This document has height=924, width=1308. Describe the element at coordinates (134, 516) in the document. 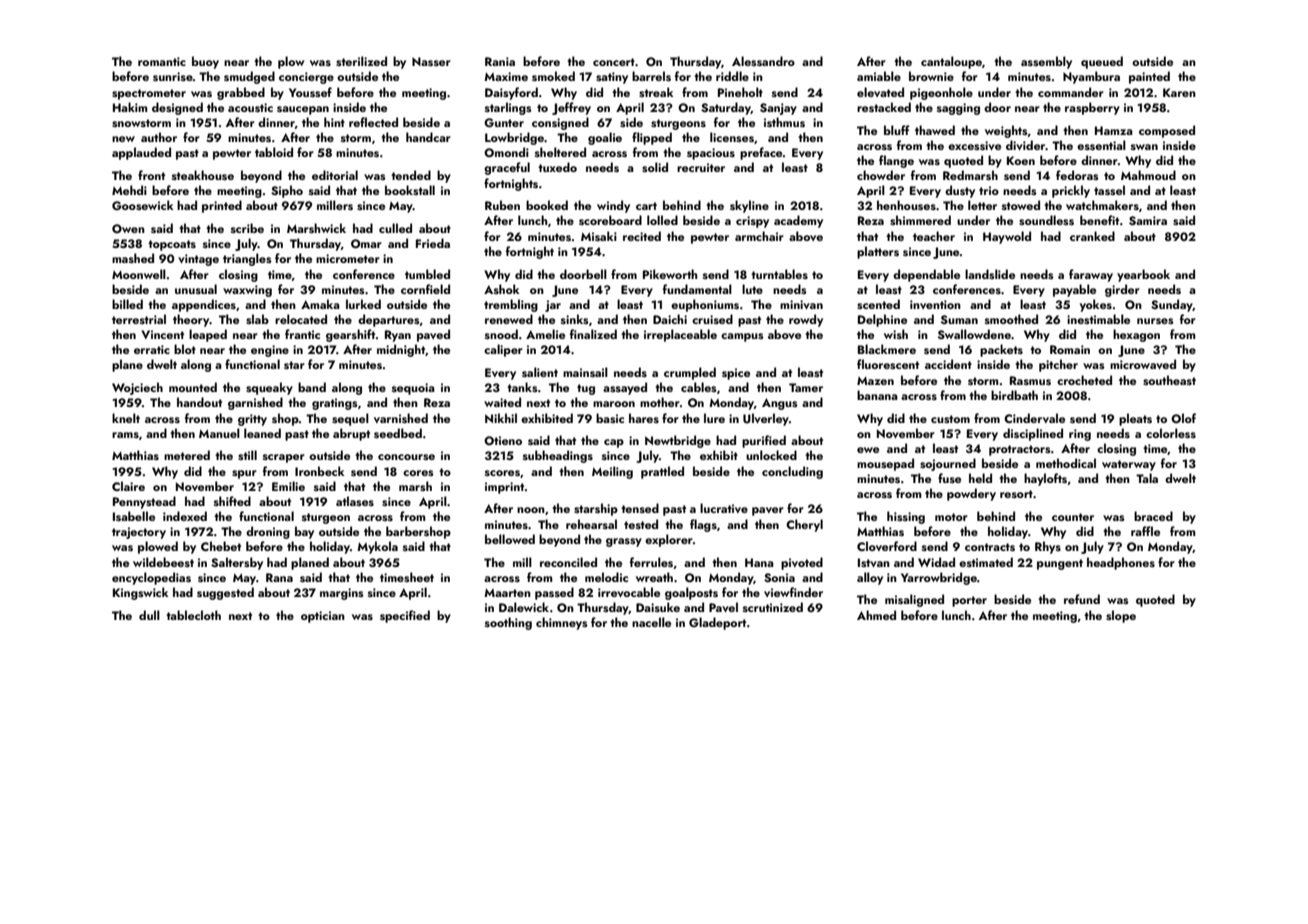

I see `Isabelle` at that location.
